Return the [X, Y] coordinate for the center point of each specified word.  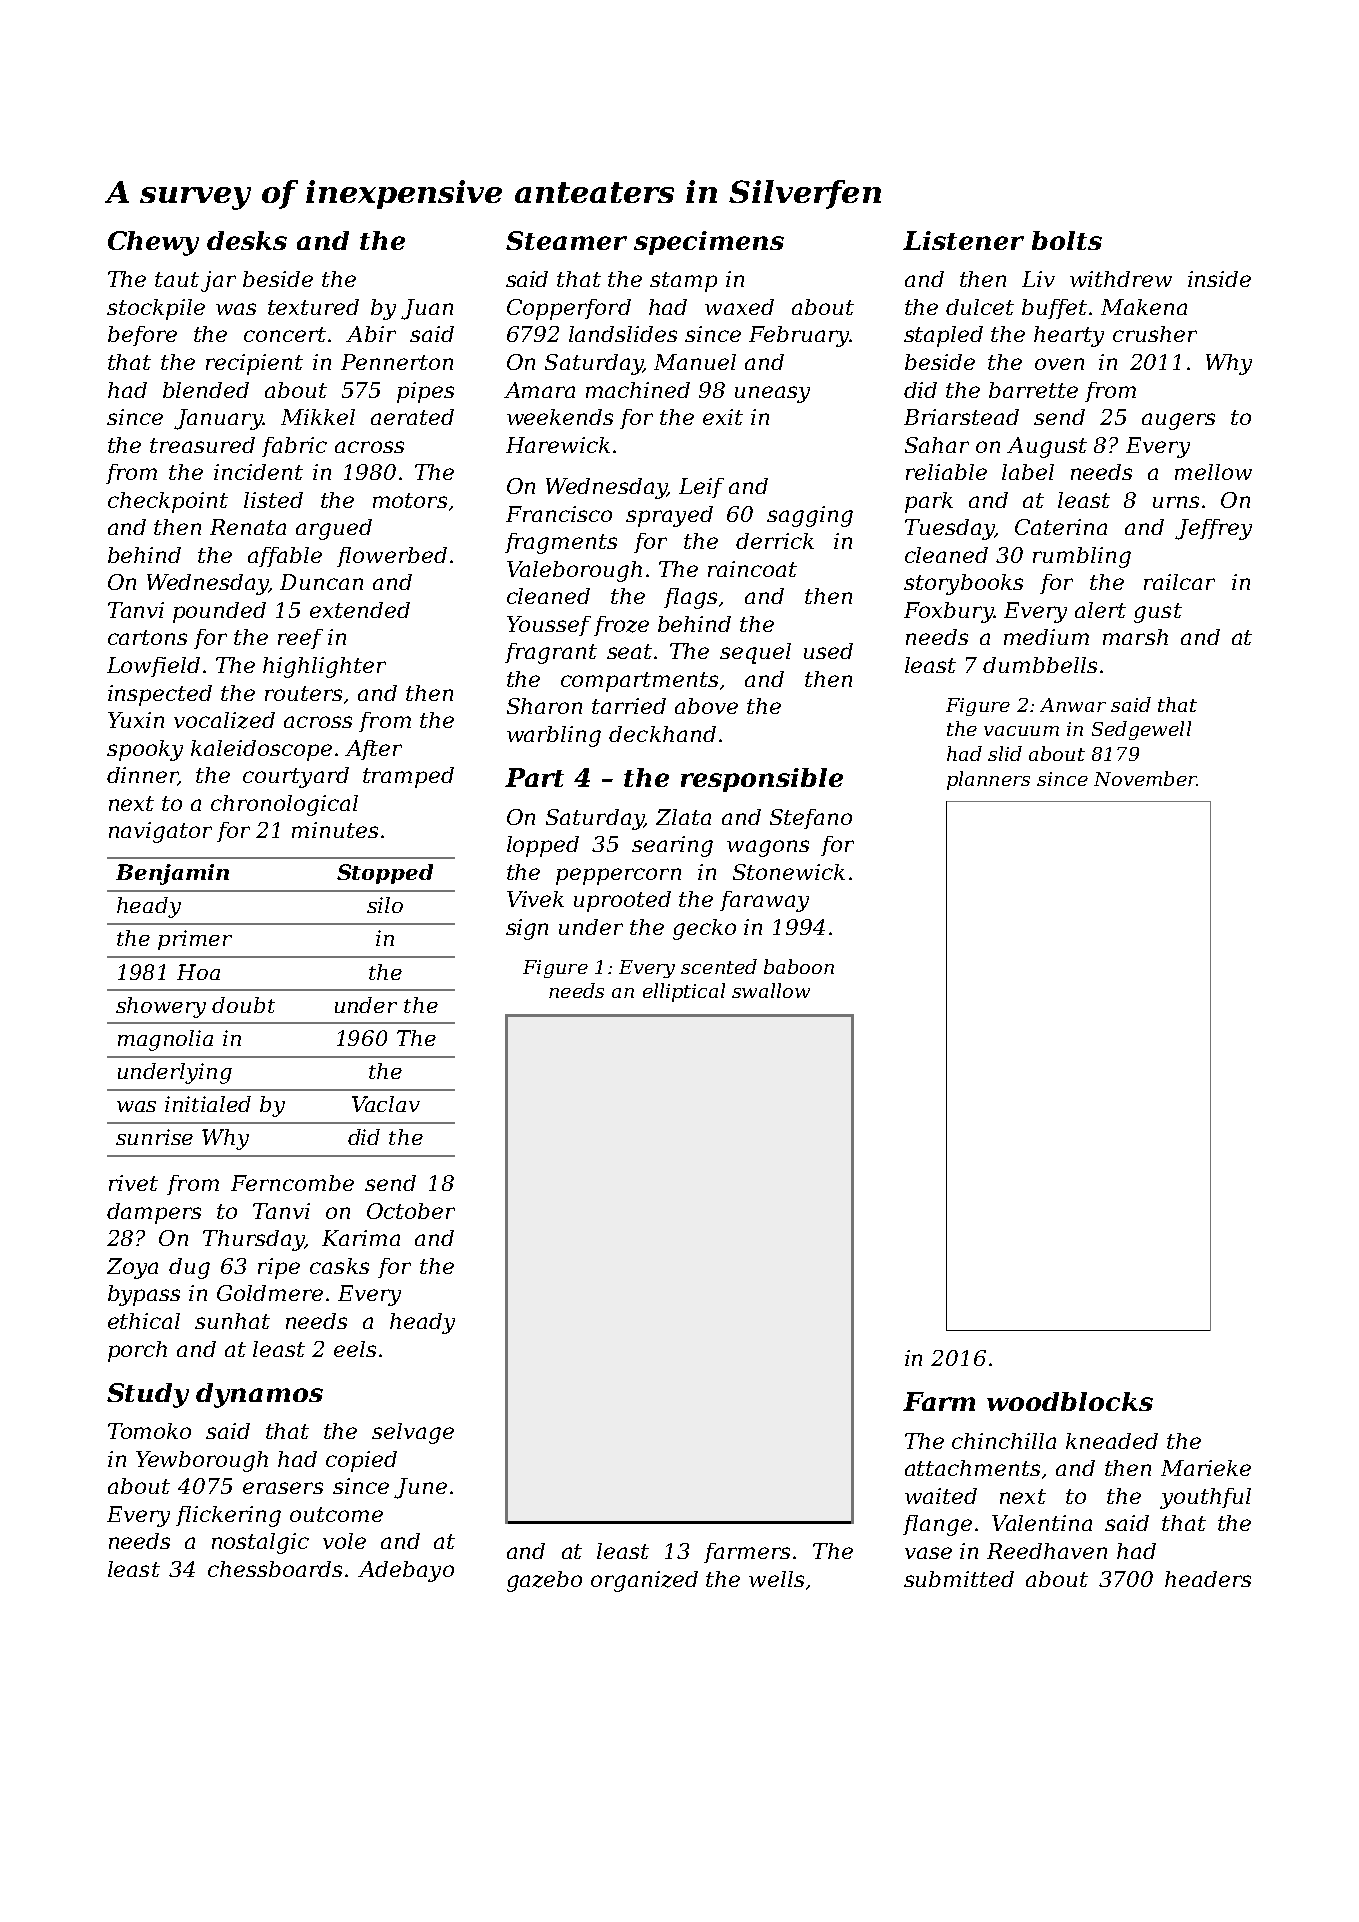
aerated [412, 417]
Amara [539, 390]
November [1145, 778]
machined [638, 390]
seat [629, 651]
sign [527, 929]
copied [361, 1461]
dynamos [259, 1395]
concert [285, 334]
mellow [1213, 472]
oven [1059, 364]
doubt [243, 1005]
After [373, 750]
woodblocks [1070, 1401]
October [411, 1211]
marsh [1135, 637]
